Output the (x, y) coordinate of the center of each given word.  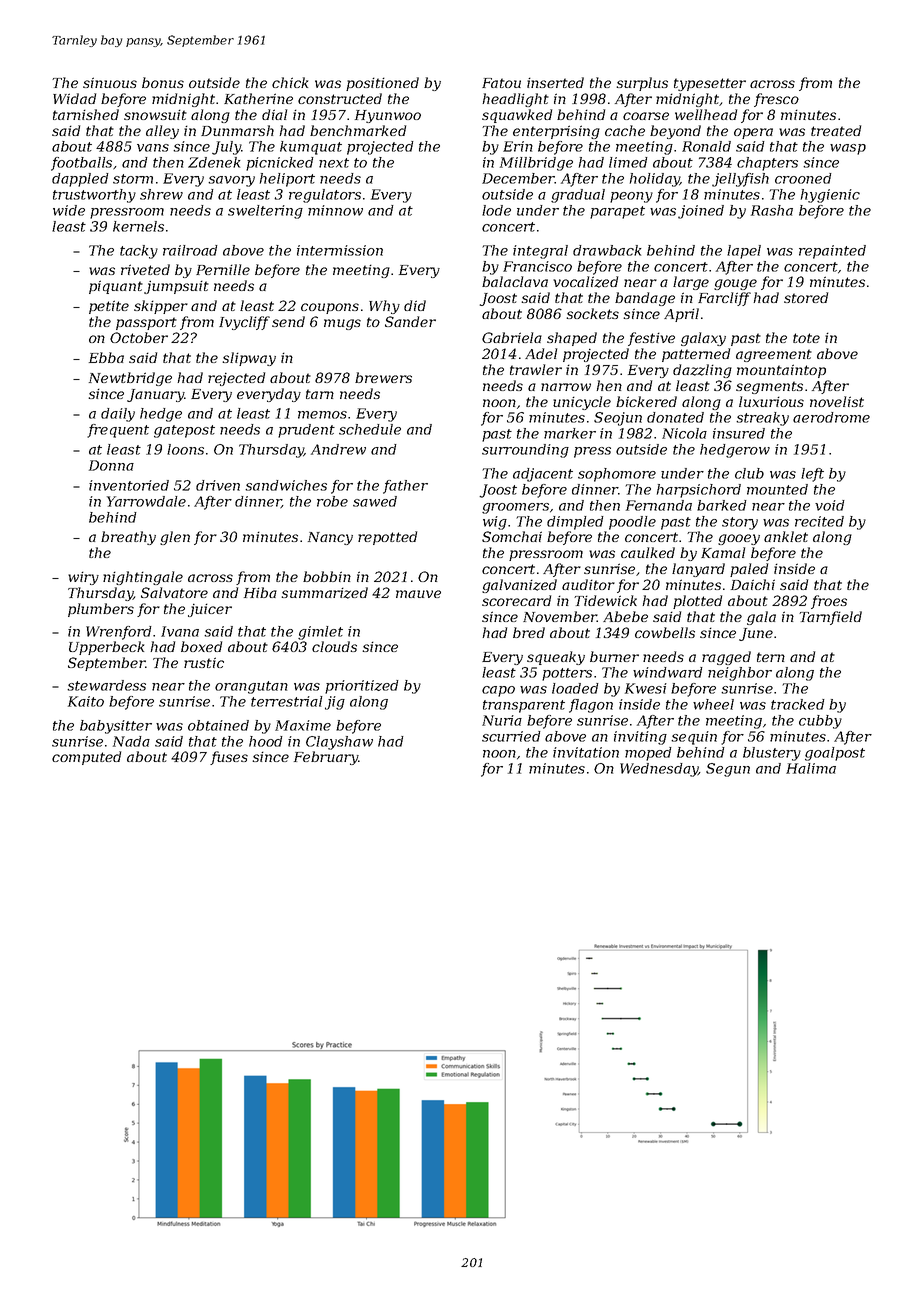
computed (86, 758)
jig (335, 703)
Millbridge (536, 164)
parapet (617, 212)
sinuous (110, 82)
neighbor (740, 674)
